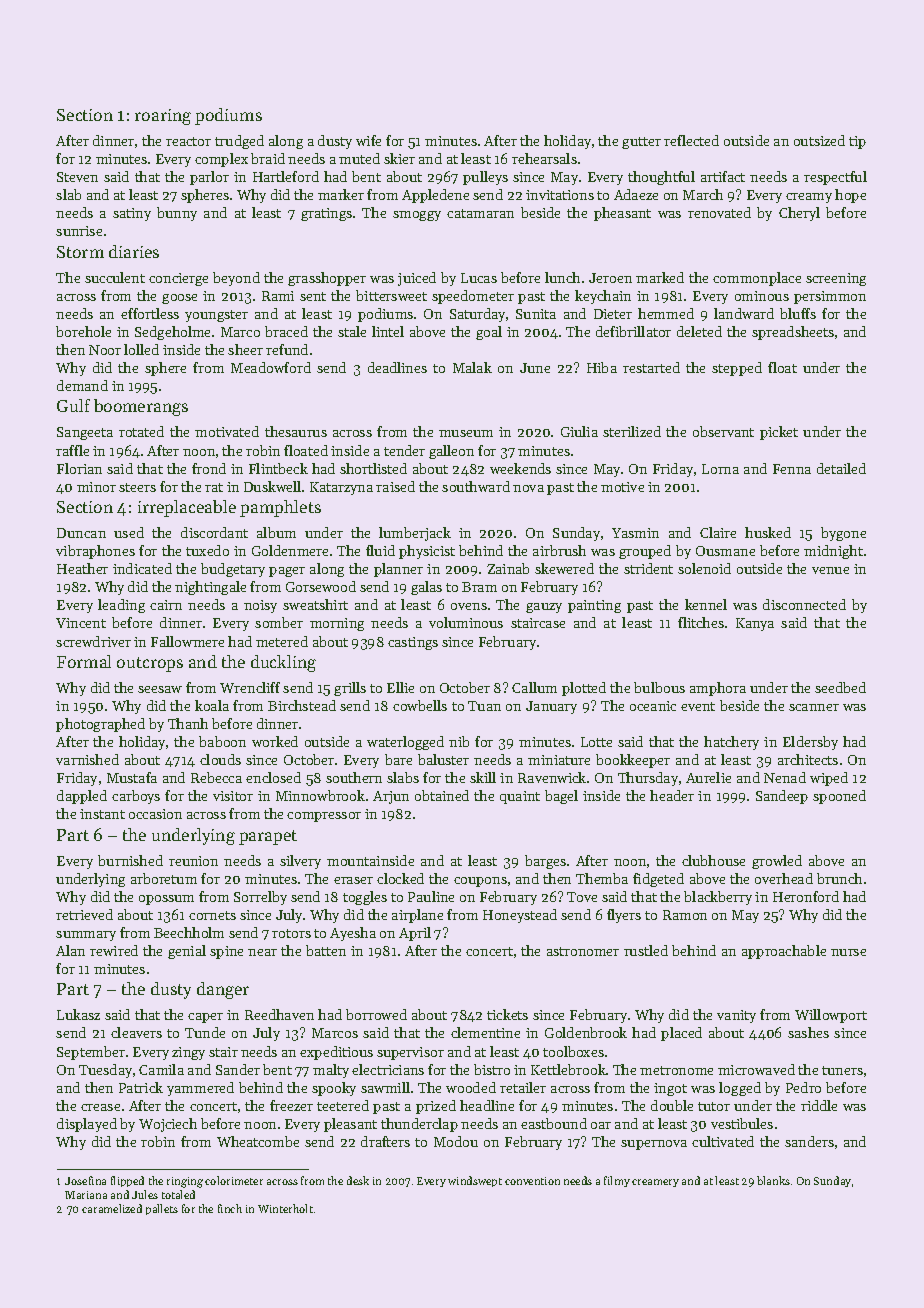 This page has width=924, height=1308. Describe the element at coordinates (222, 741) in the page. I see `baboon` at that location.
